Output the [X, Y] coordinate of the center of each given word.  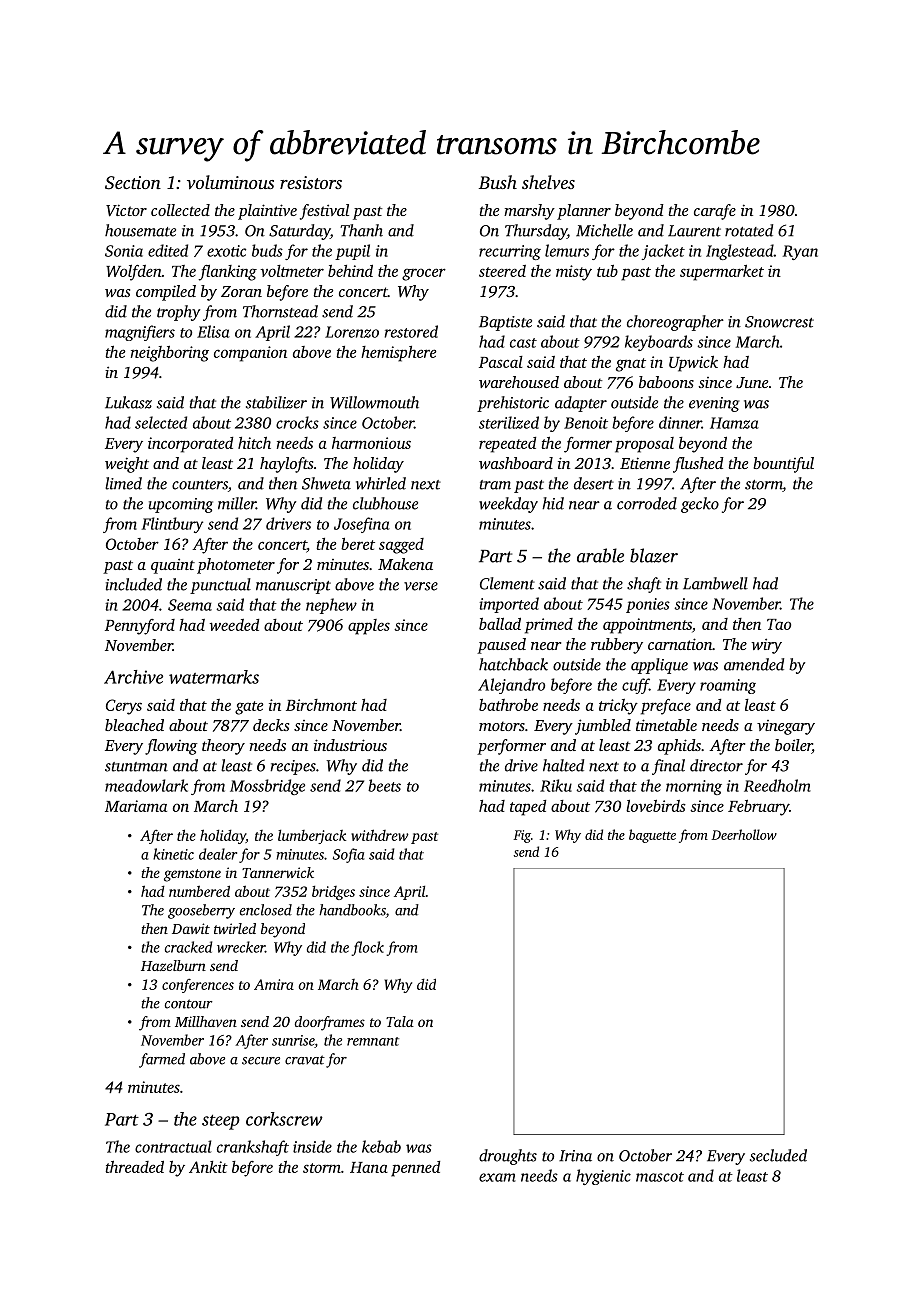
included [134, 584]
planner [584, 212]
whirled [381, 483]
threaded [134, 1166]
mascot [660, 1177]
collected [180, 210]
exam [497, 1177]
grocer [424, 274]
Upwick [693, 364]
